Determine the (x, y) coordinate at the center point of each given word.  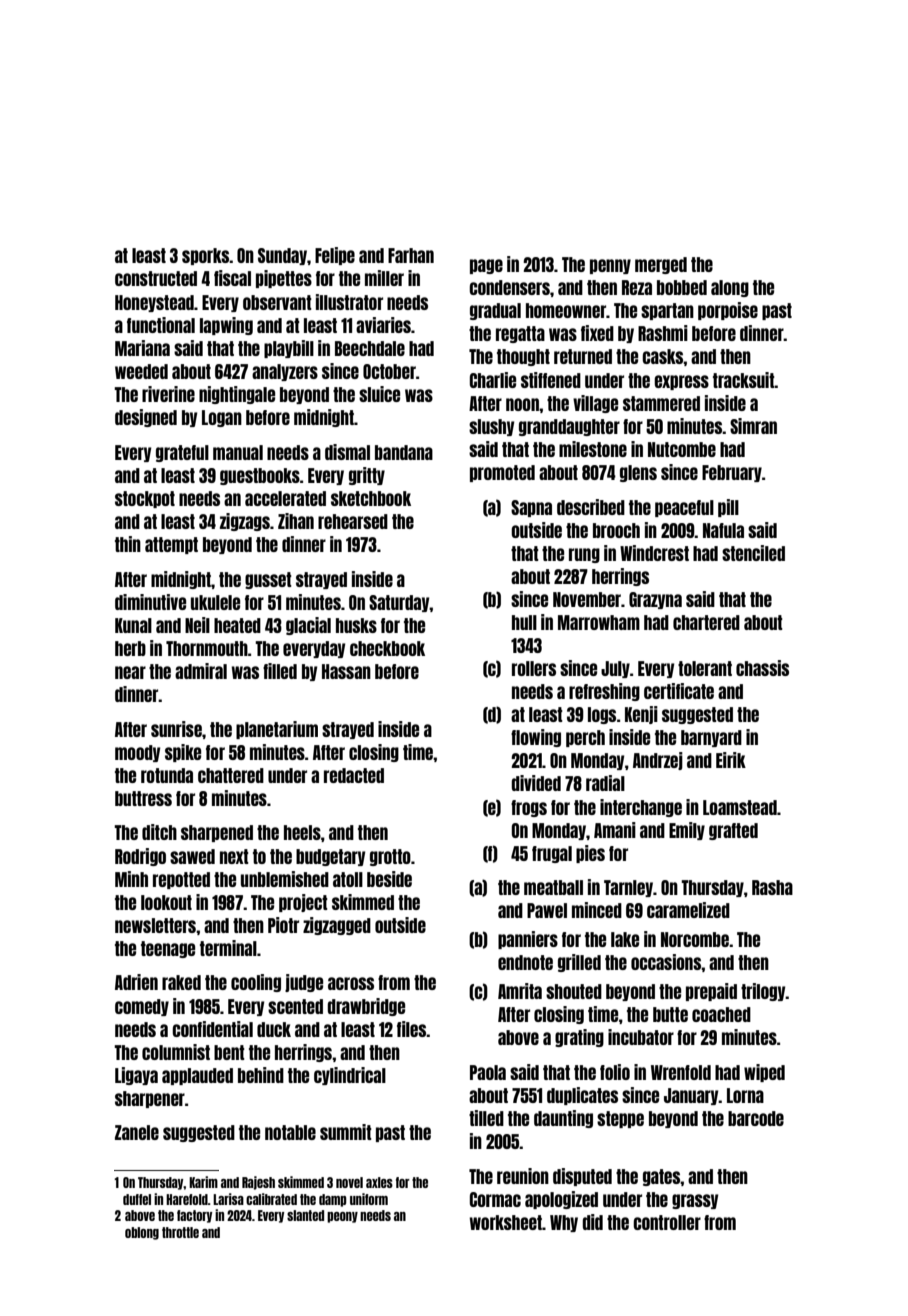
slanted (305, 1215)
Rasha (772, 887)
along (730, 288)
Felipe (335, 256)
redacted (354, 775)
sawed (192, 856)
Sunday (282, 256)
